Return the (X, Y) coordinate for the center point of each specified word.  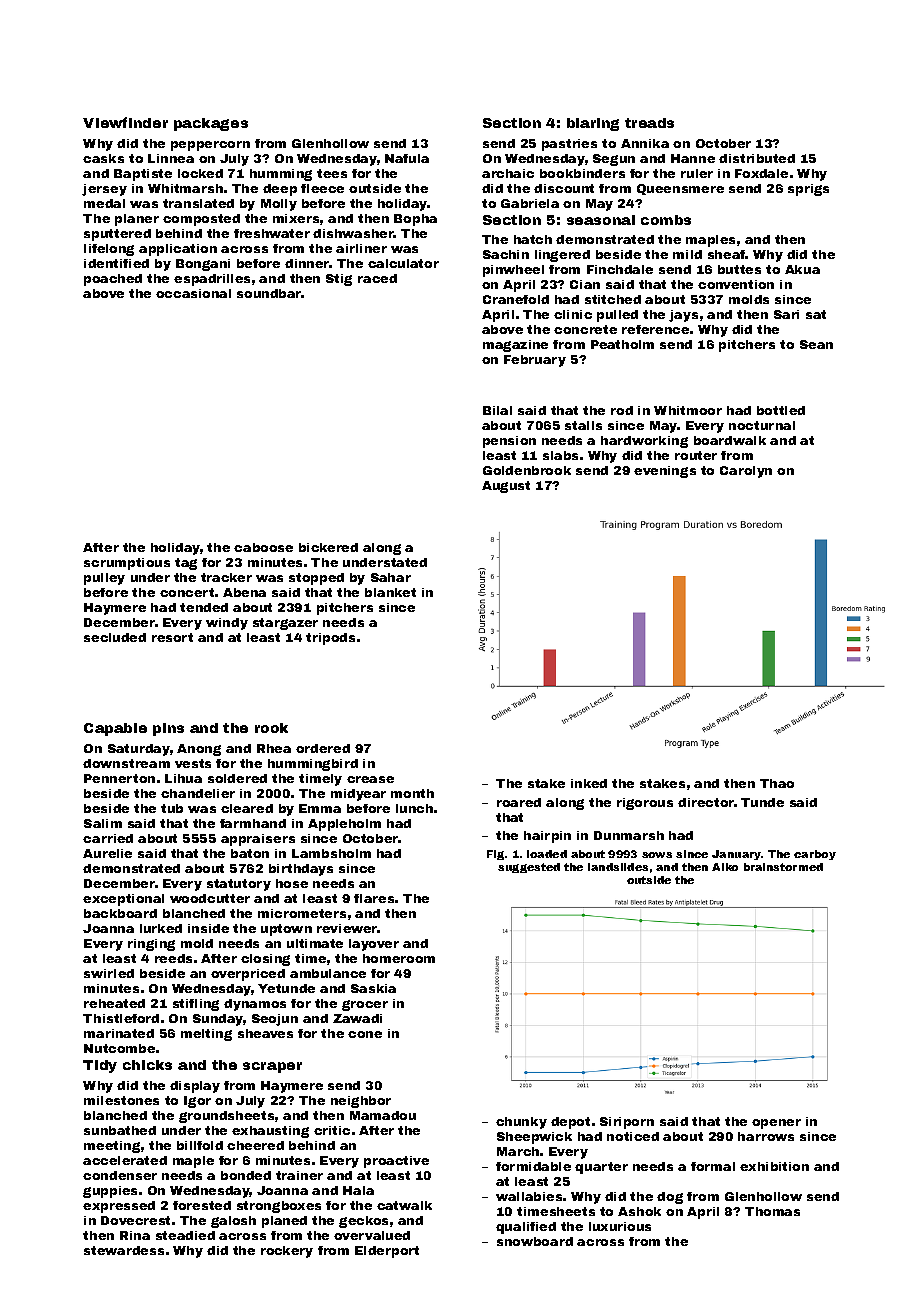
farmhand (253, 823)
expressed (119, 1207)
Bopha (415, 220)
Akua (802, 269)
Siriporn (627, 1123)
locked (200, 173)
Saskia (373, 988)
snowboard (535, 1241)
